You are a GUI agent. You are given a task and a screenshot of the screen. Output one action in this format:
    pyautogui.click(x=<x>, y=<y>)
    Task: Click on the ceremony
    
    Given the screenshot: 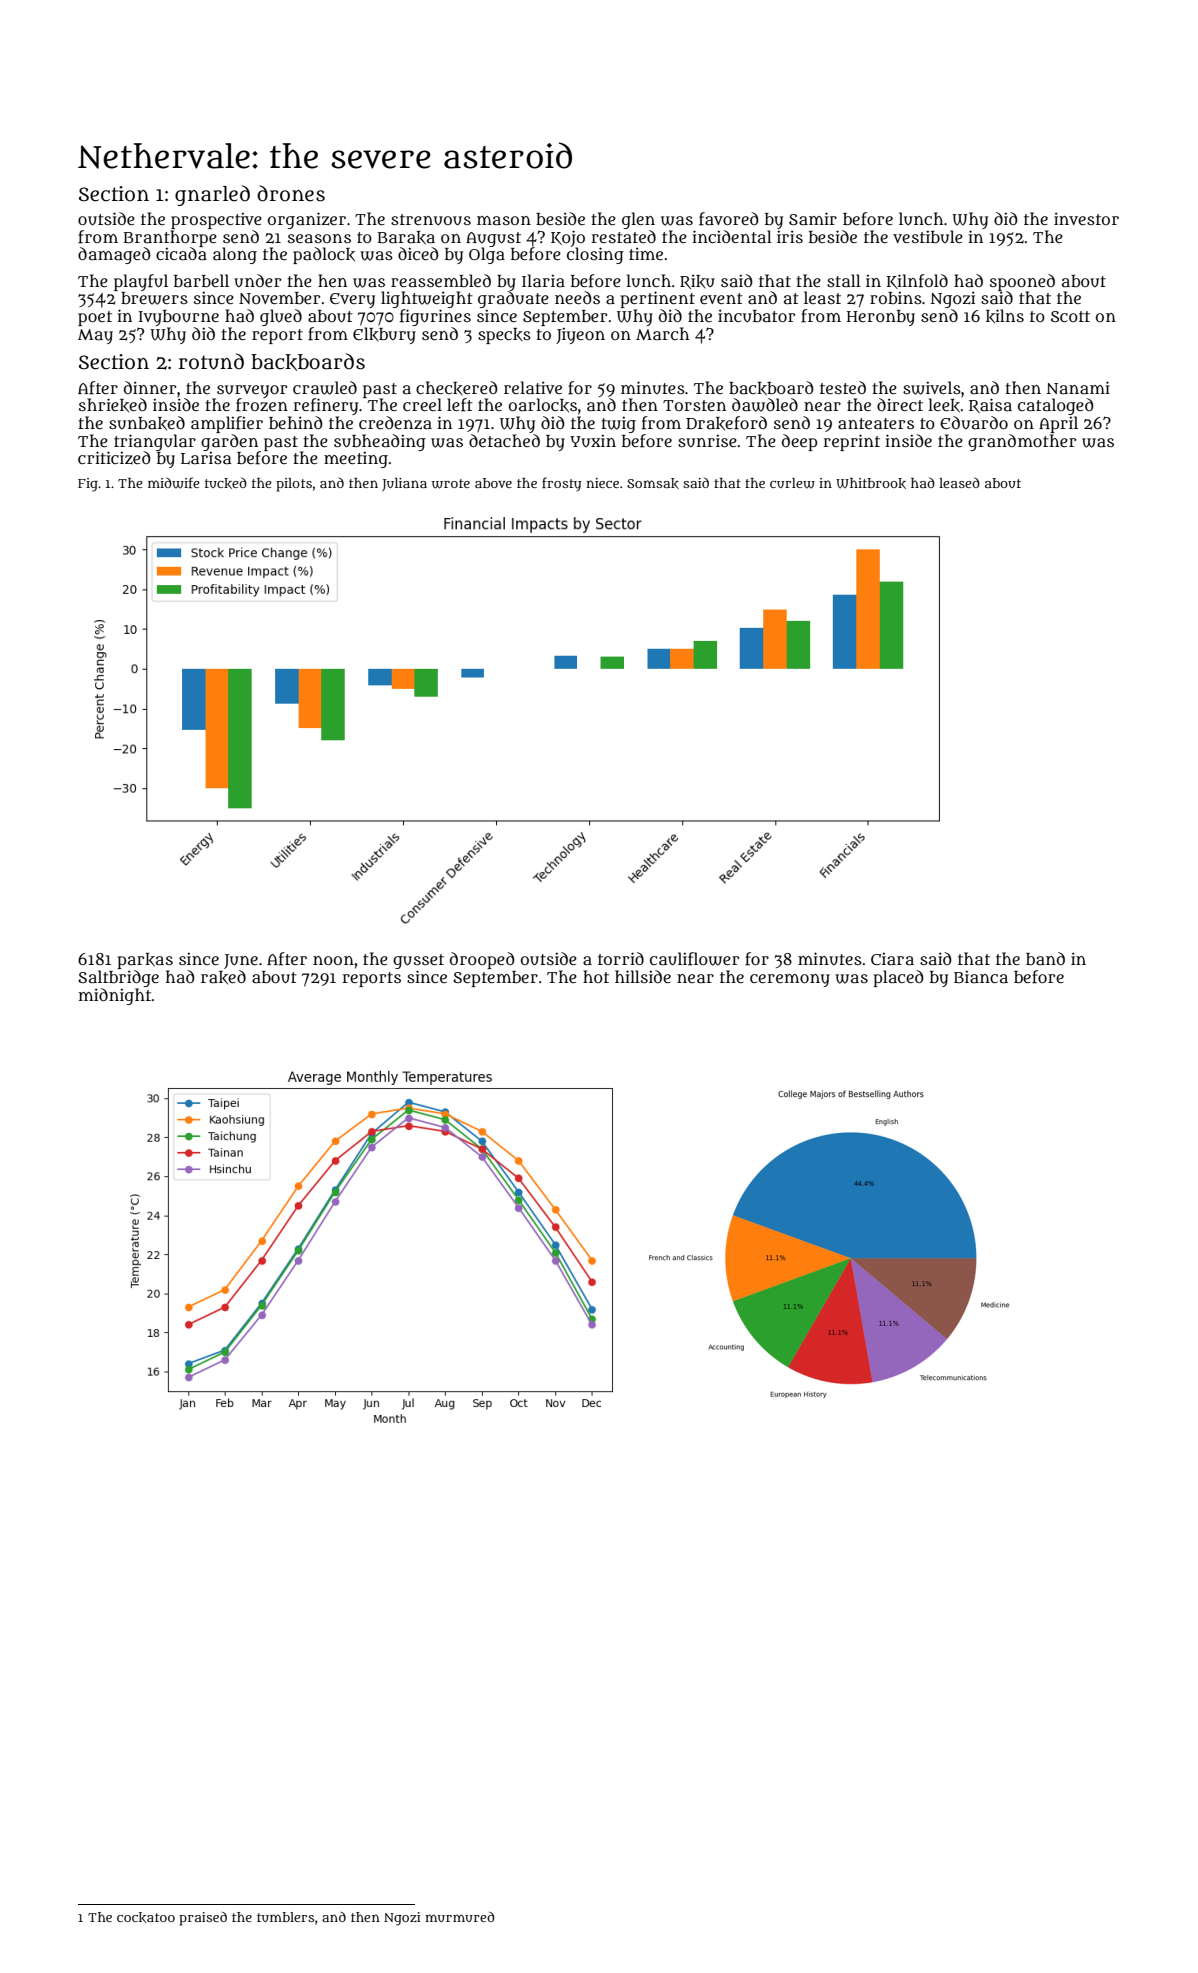 What is the action you would take?
    pyautogui.click(x=790, y=980)
